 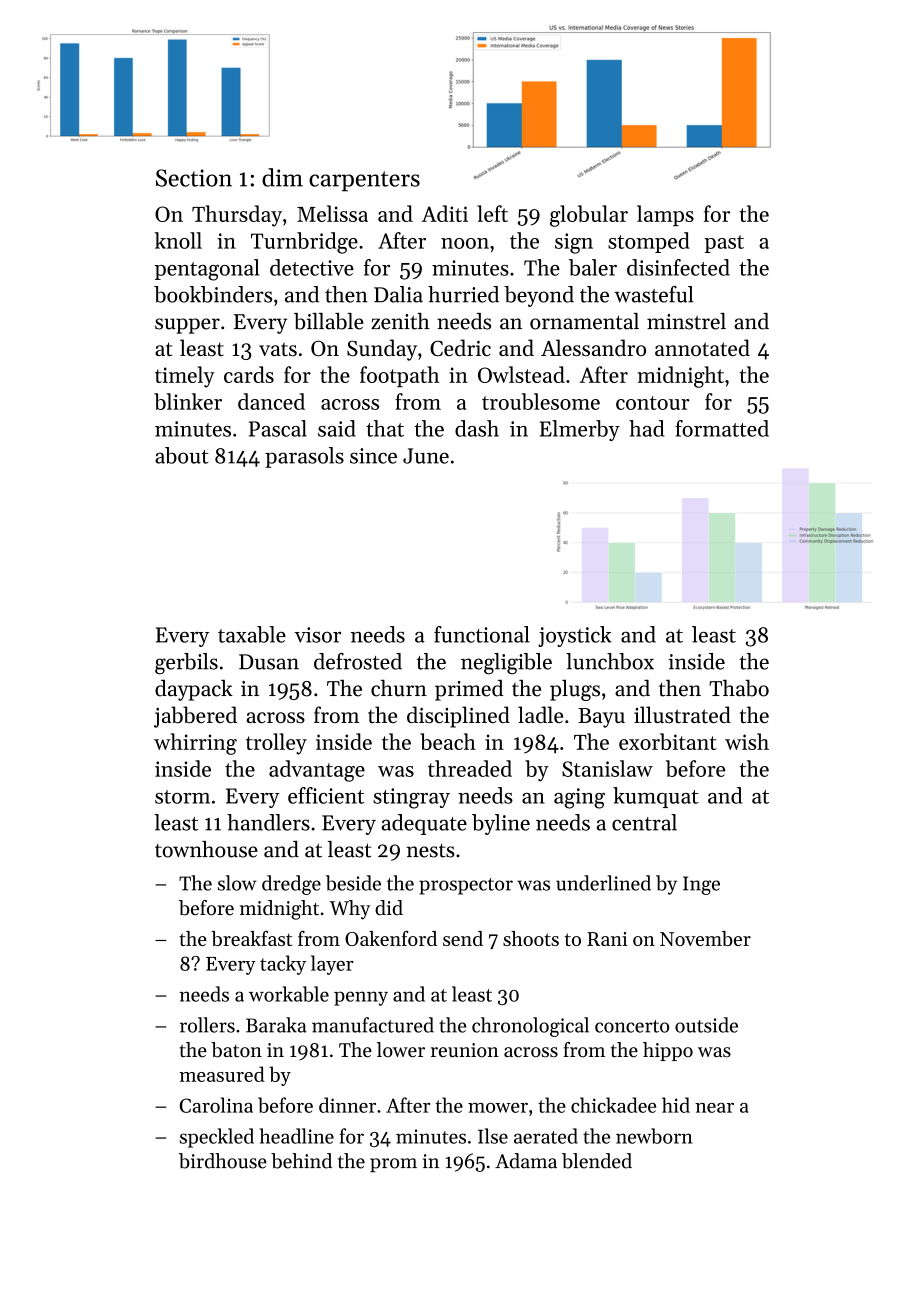 What do you see at coordinates (223, 1161) in the screenshot?
I see `birdhouse` at bounding box center [223, 1161].
